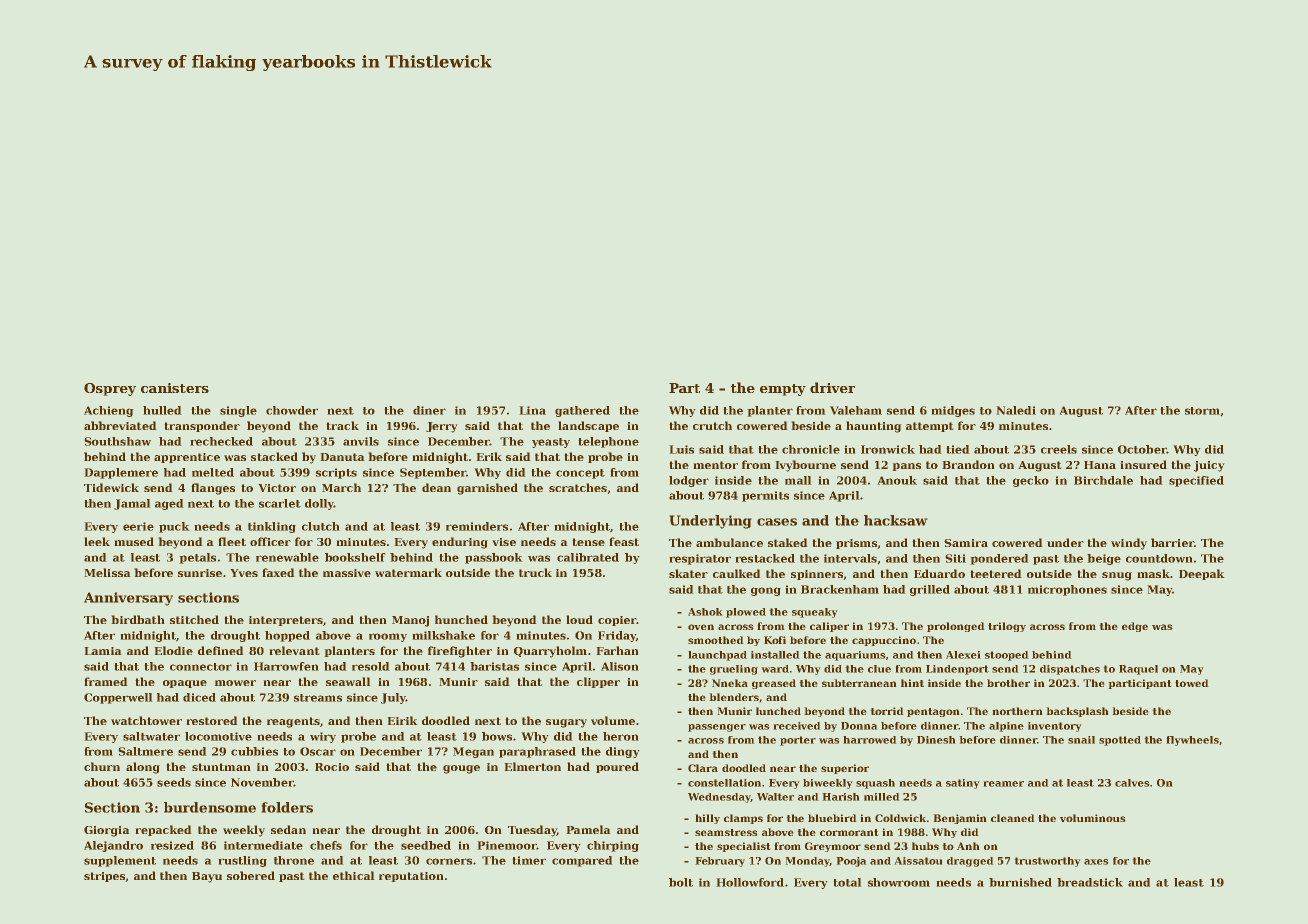  What do you see at coordinates (251, 875) in the image?
I see `sobered` at bounding box center [251, 875].
